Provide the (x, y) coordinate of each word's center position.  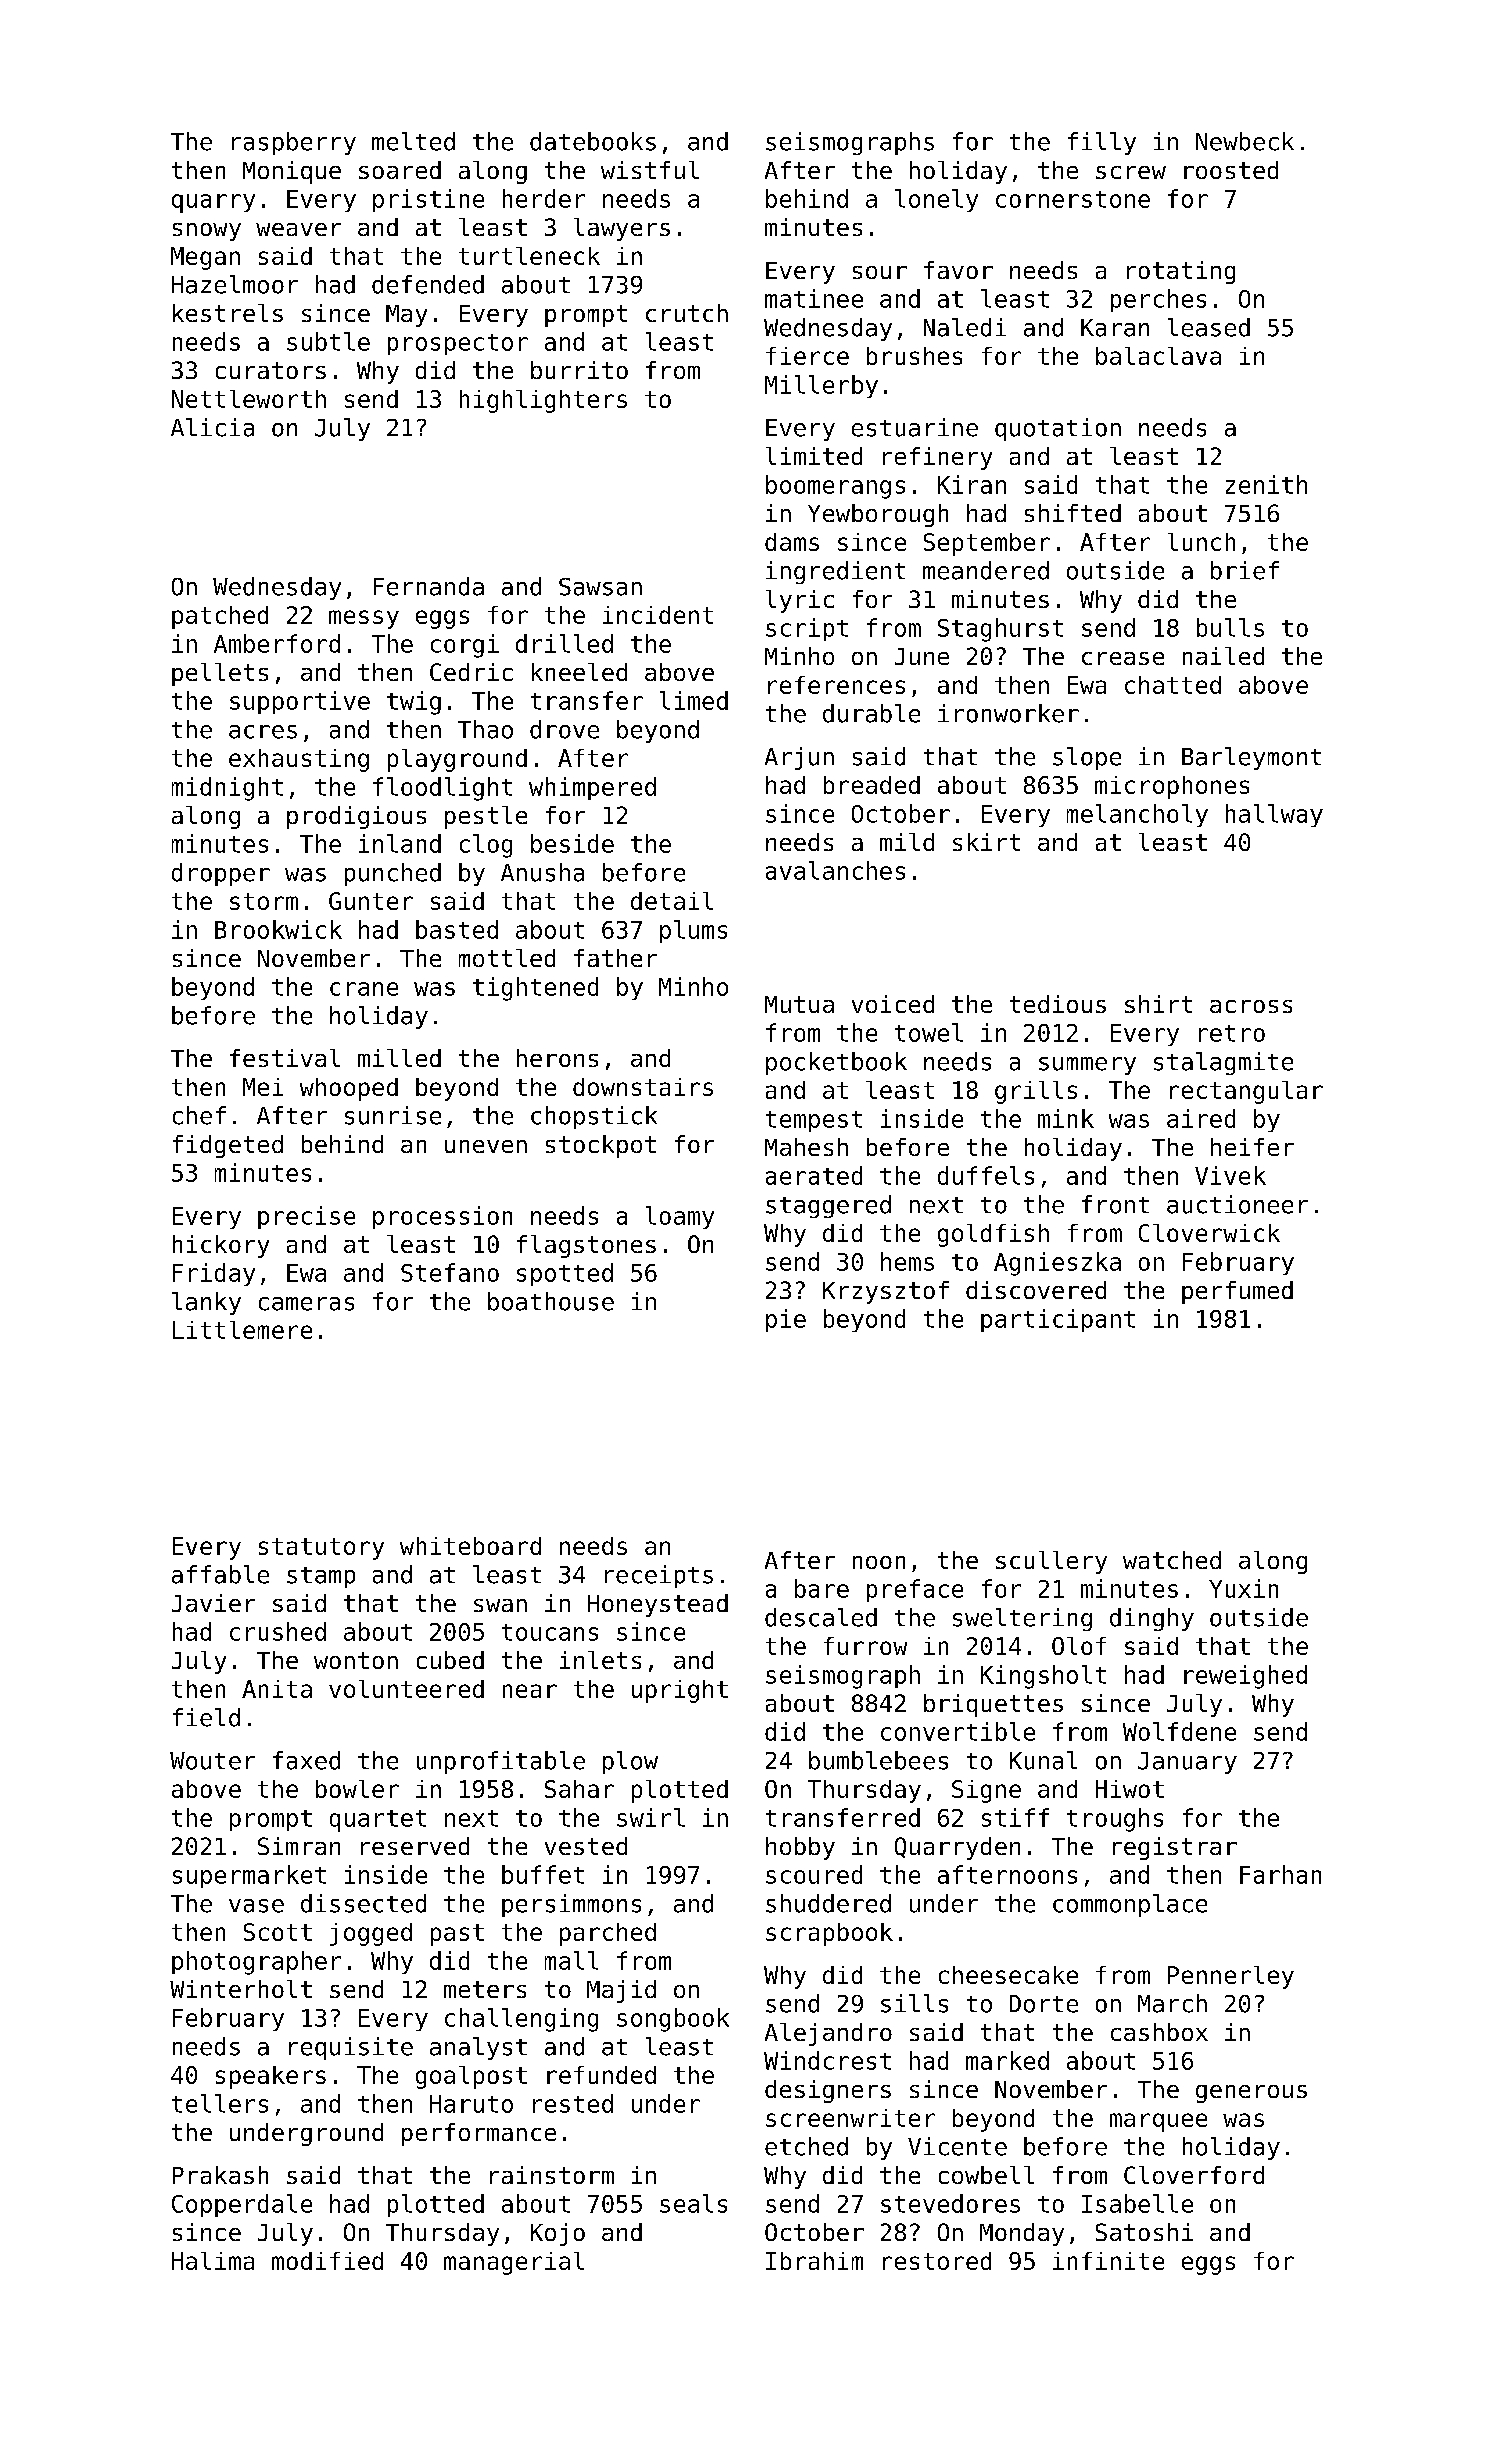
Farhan (1280, 1874)
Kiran (972, 484)
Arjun (799, 758)
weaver (298, 229)
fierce (807, 356)
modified (327, 2261)
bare (822, 1588)
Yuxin (1243, 1588)
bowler (357, 1789)
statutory (321, 1549)
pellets (220, 674)
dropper (221, 874)
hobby (800, 1848)
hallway (1274, 815)
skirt (986, 842)
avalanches (835, 870)
